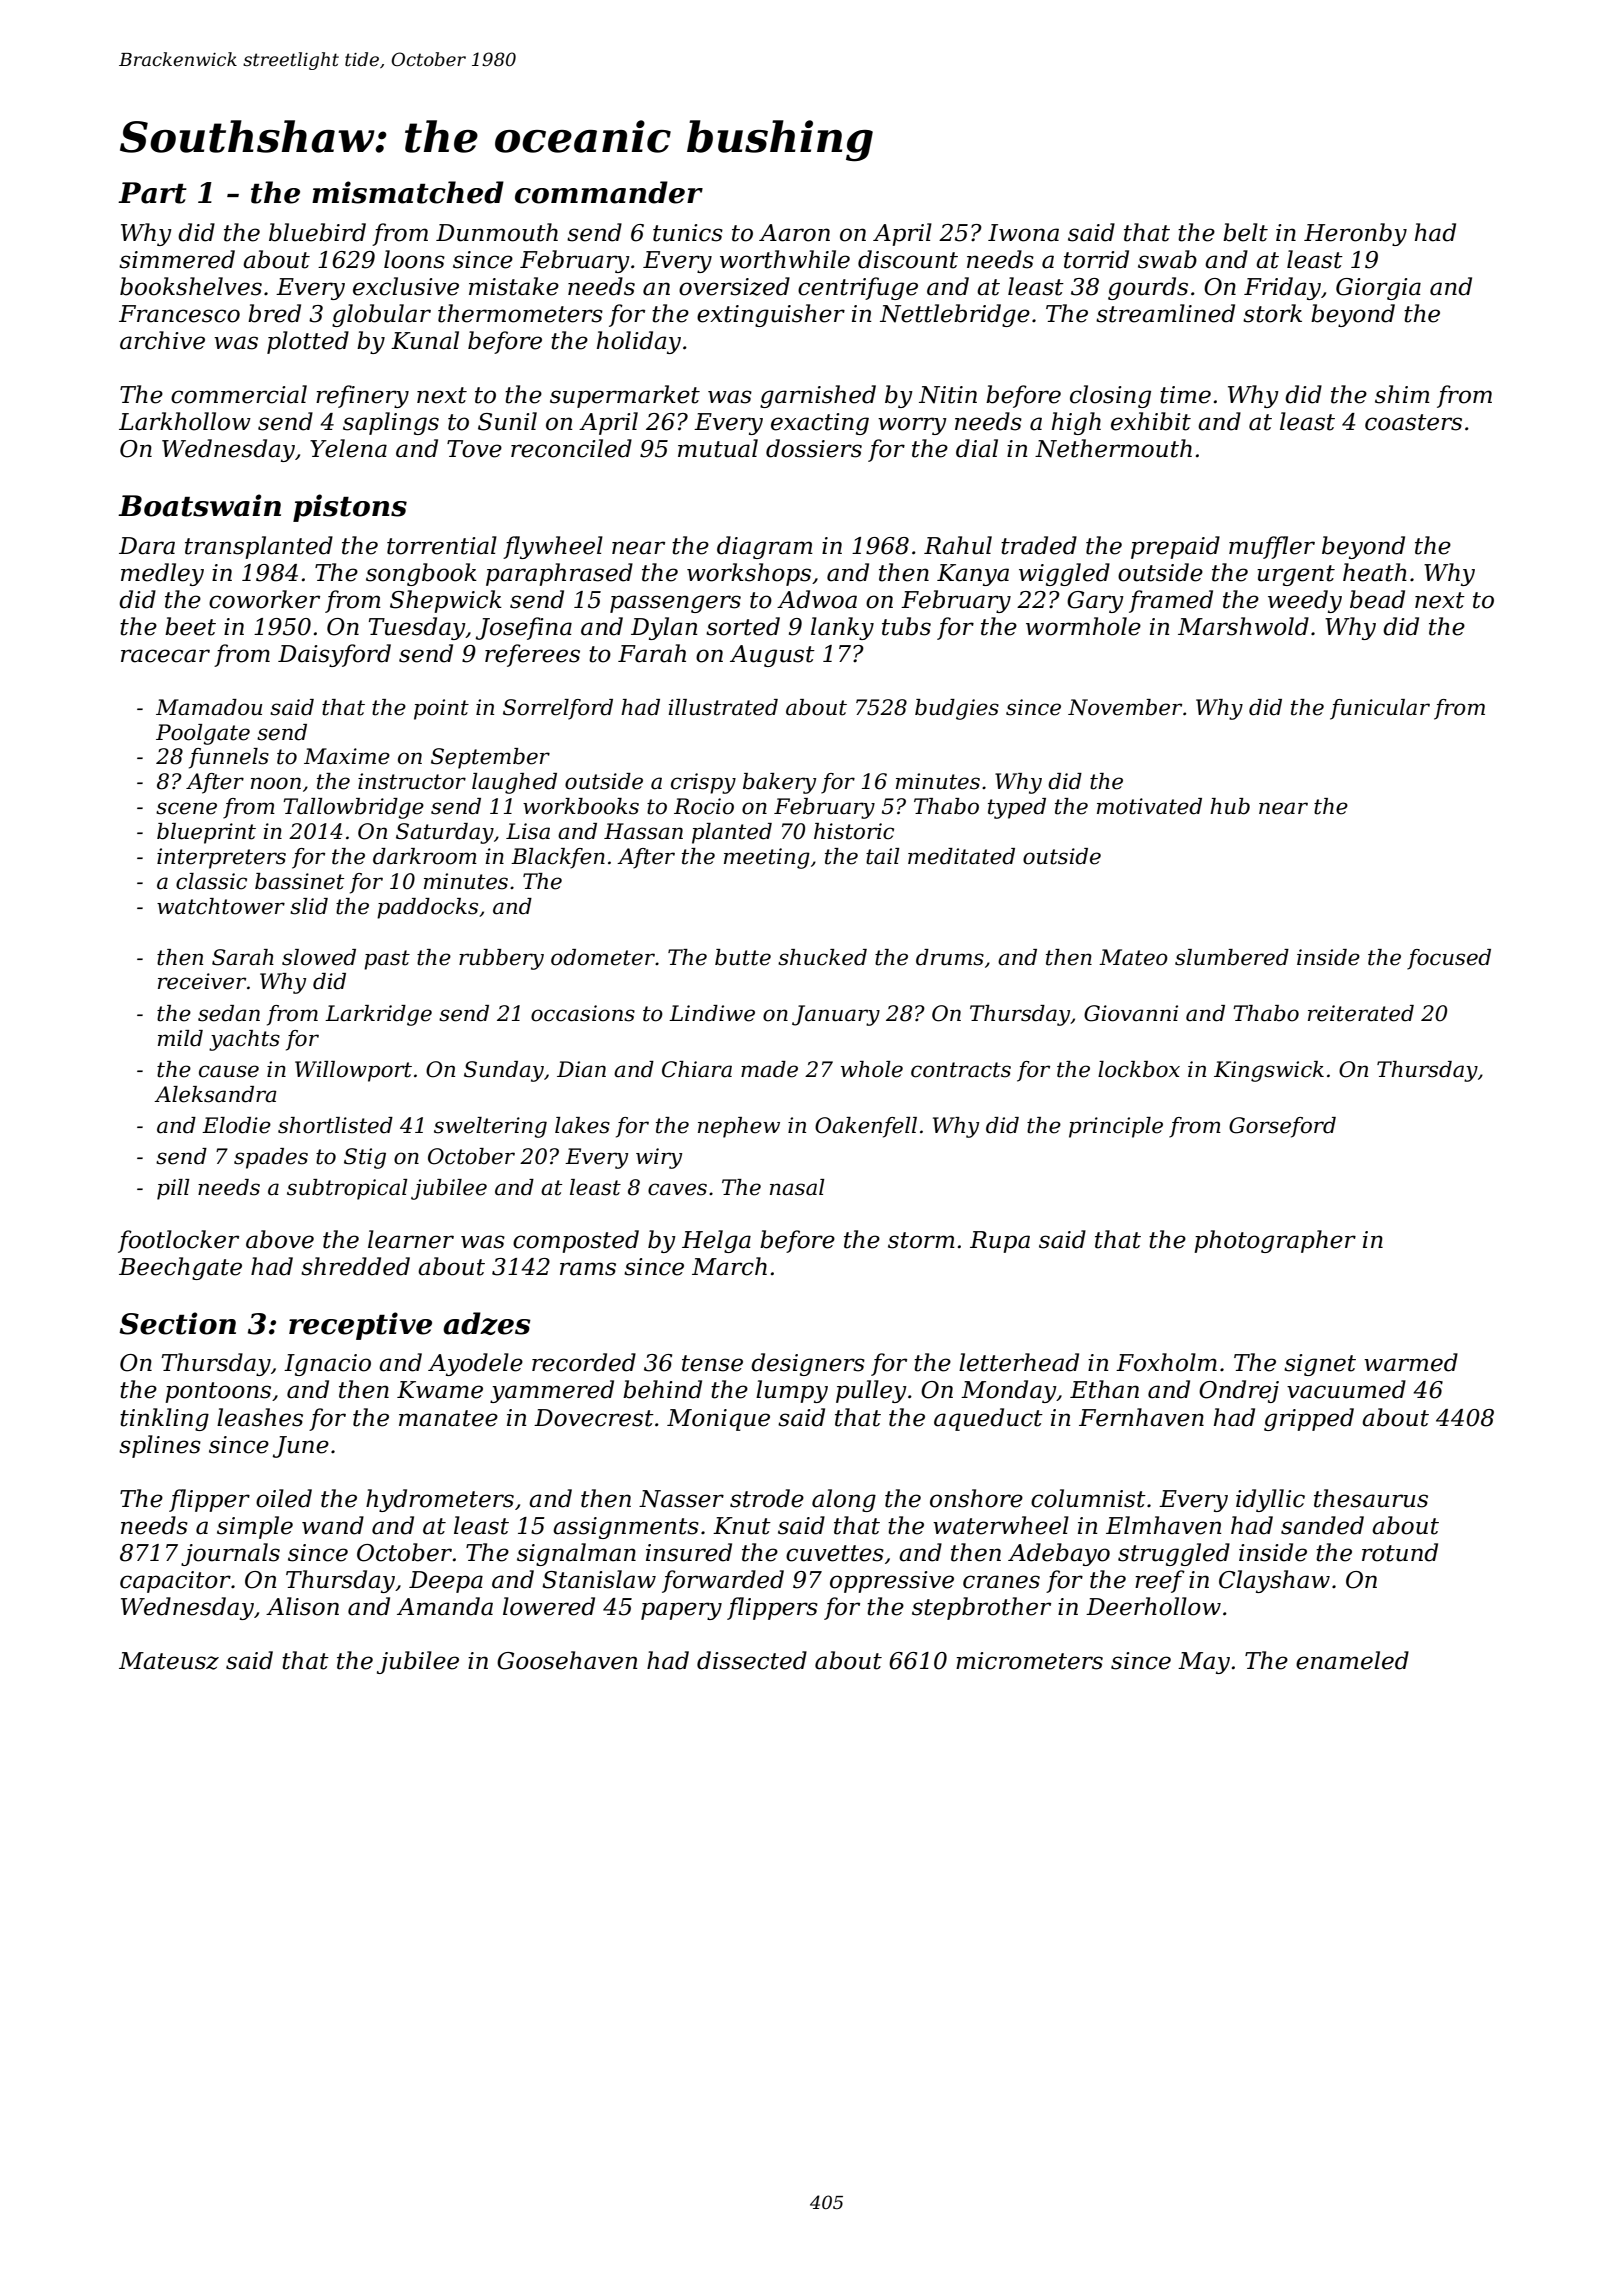 The width and height of the screenshot is (1620, 2292). What do you see at coordinates (211, 881) in the screenshot?
I see `classic` at bounding box center [211, 881].
